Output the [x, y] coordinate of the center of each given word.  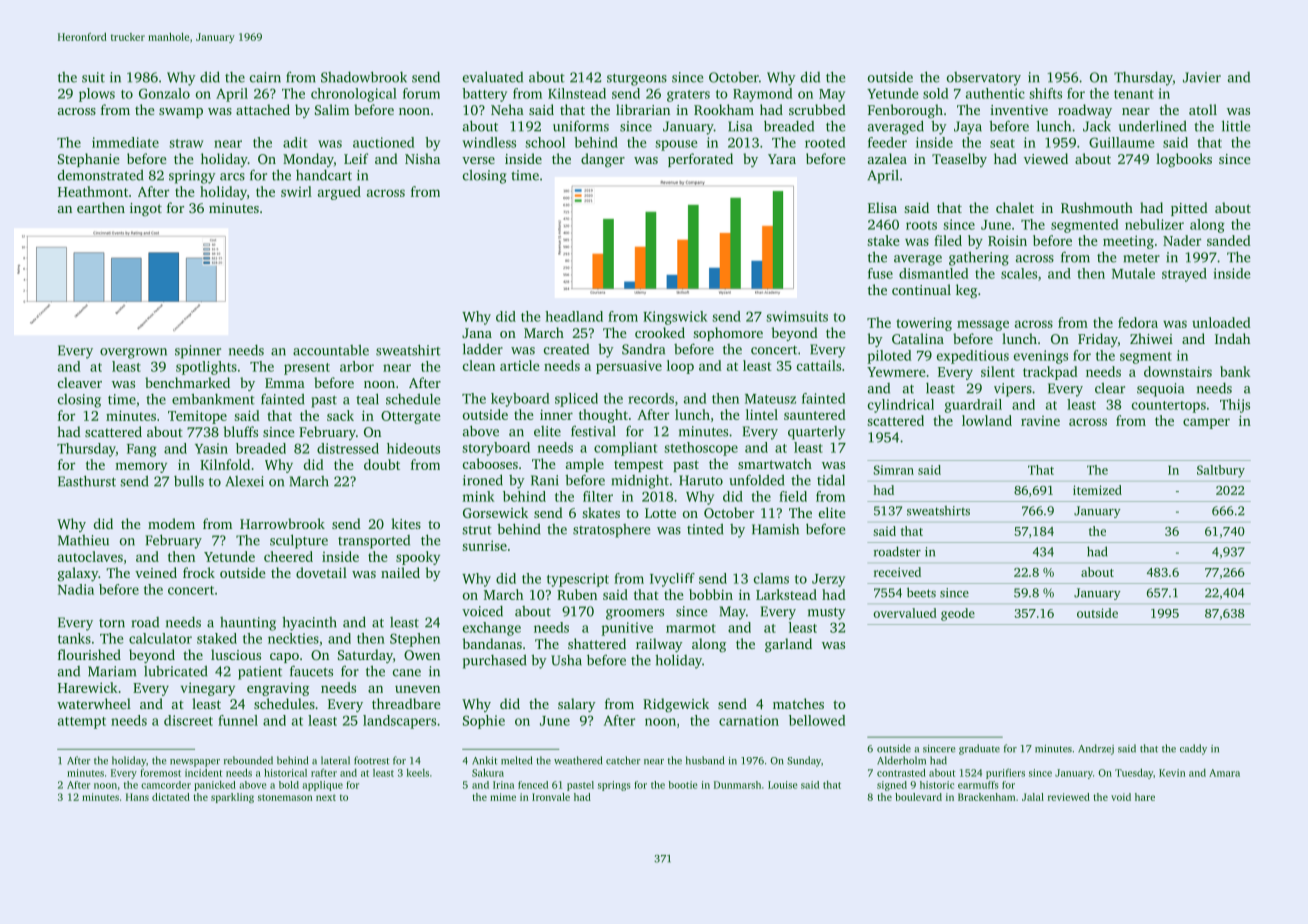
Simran [894, 470]
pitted [1189, 209]
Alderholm [901, 760]
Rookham [724, 109]
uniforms [581, 126]
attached [263, 109]
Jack [1097, 126]
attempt [82, 723]
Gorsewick [495, 512]
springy [192, 177]
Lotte [660, 513]
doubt [382, 464]
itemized [1097, 490]
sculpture [299, 541]
